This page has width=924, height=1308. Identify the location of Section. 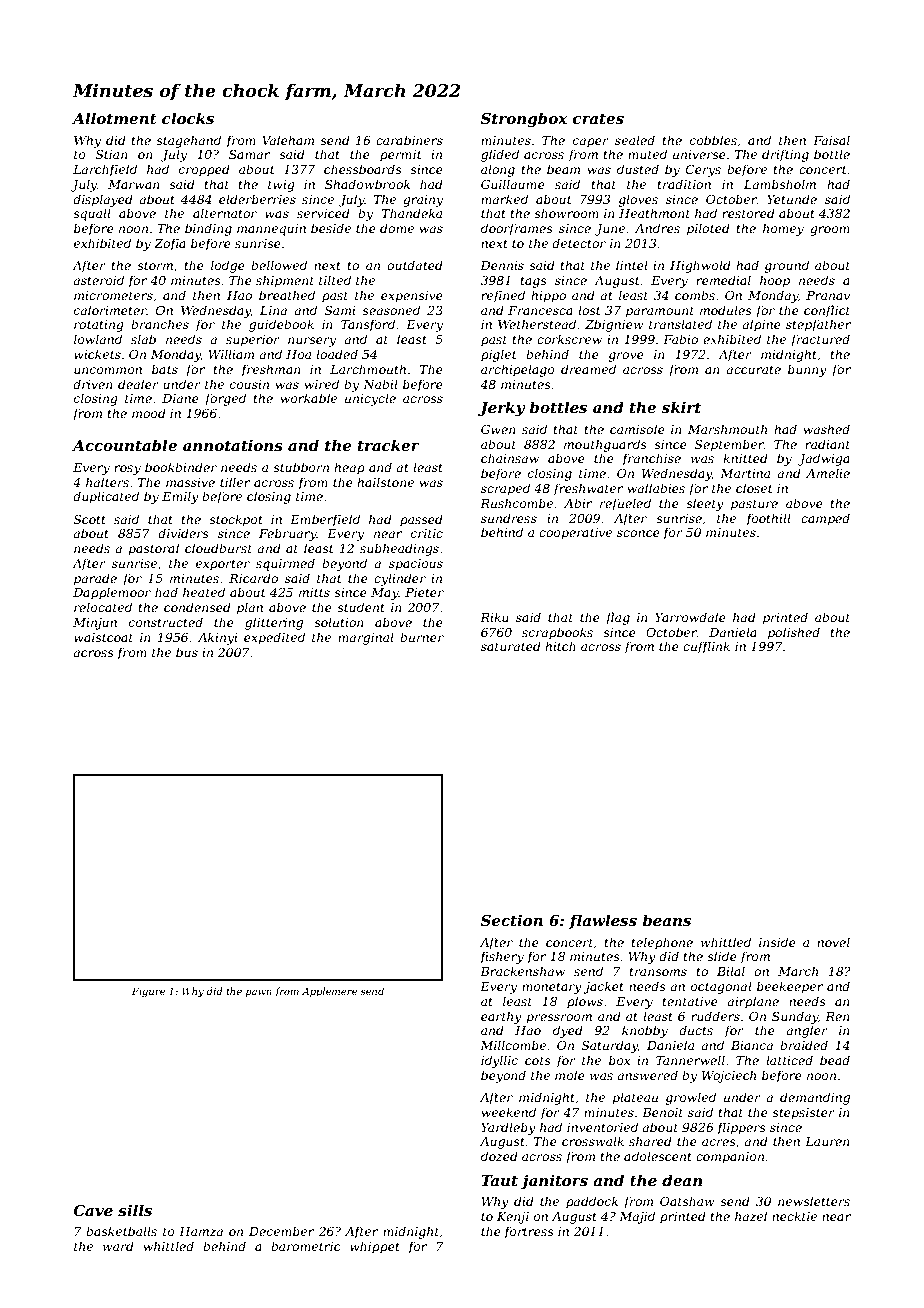
(512, 920).
